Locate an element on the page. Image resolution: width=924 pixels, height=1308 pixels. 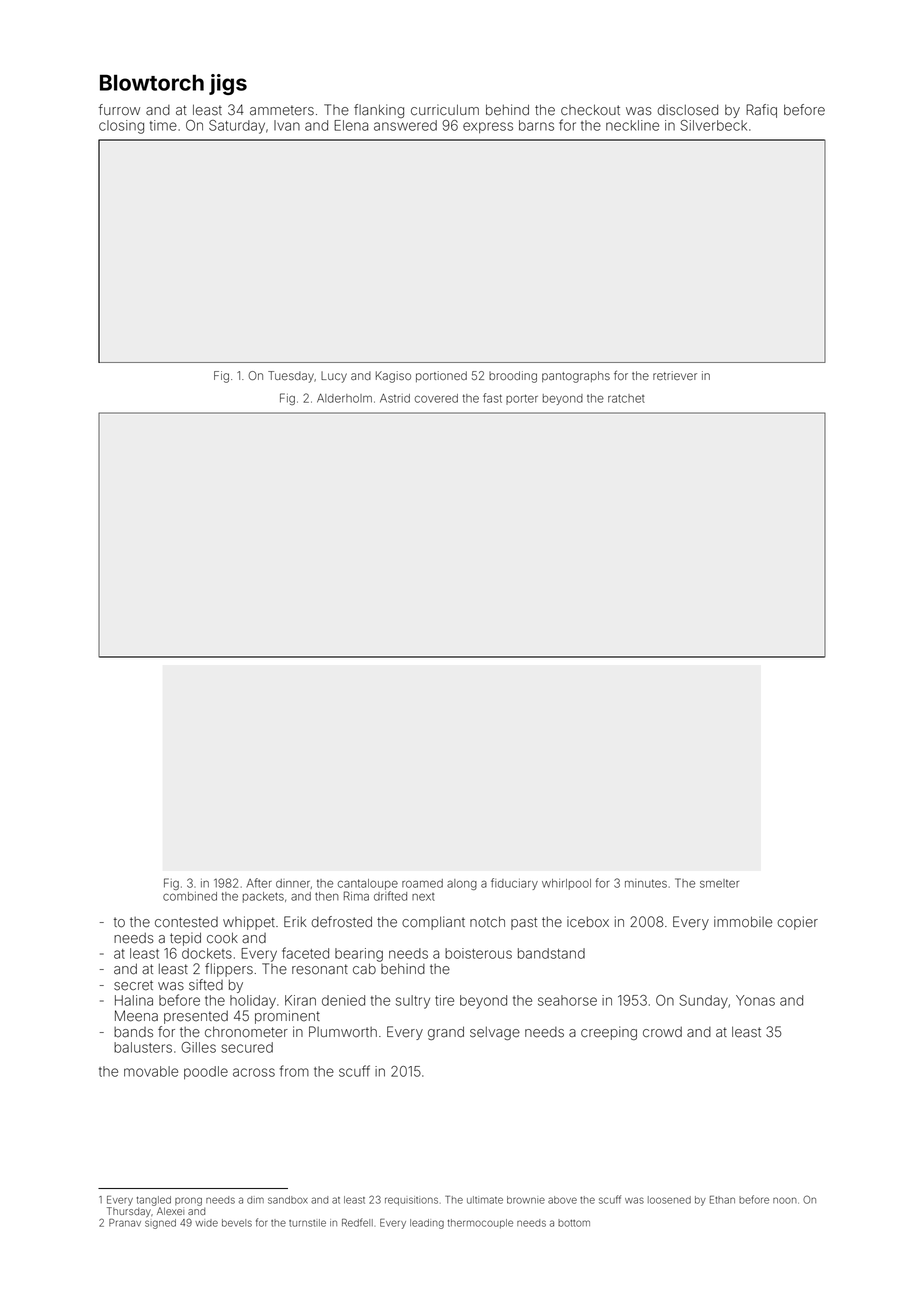
Rafiq is located at coordinates (761, 111).
